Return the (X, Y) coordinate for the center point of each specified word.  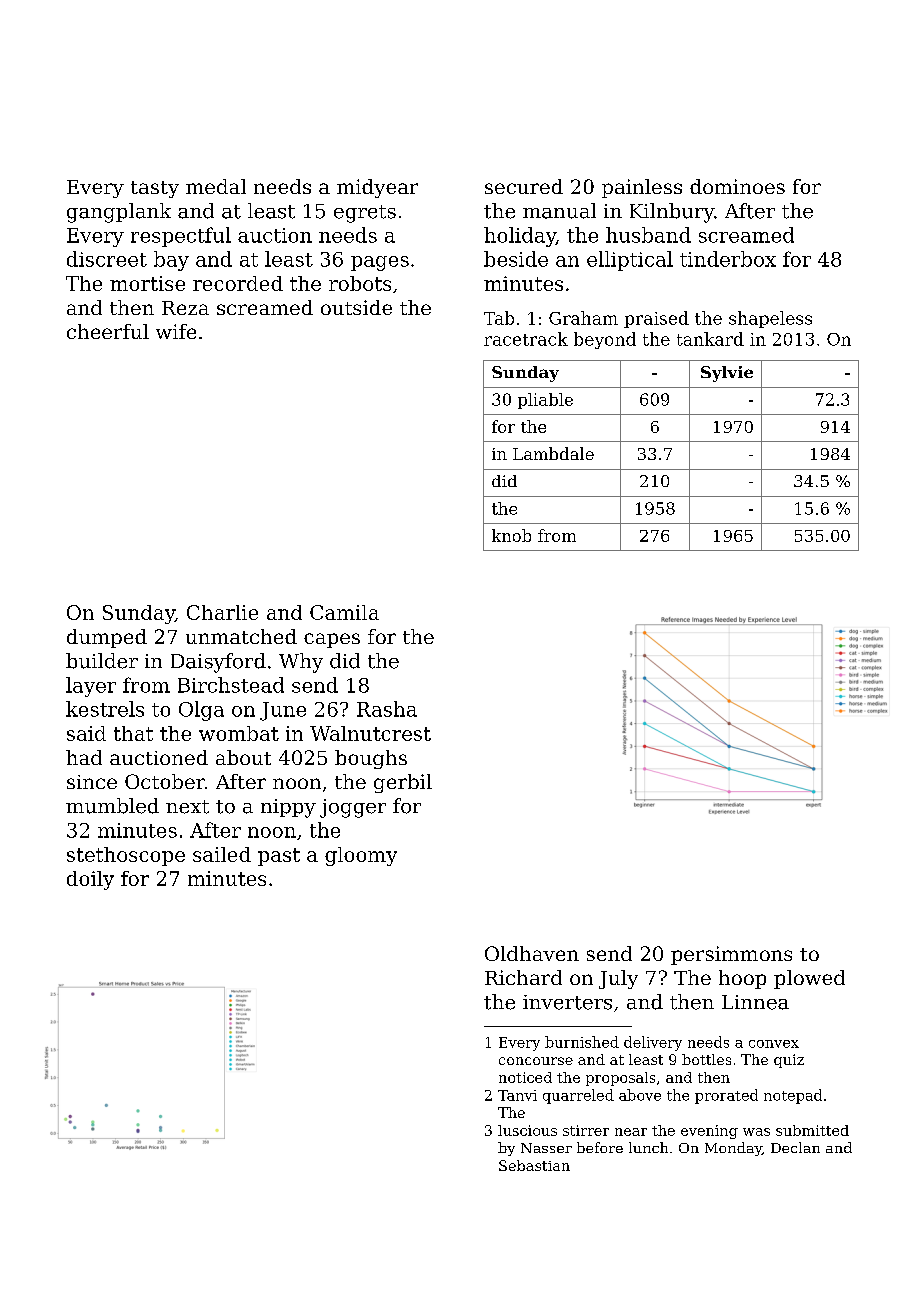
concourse (536, 1061)
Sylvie (727, 374)
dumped (107, 638)
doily (90, 880)
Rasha (387, 709)
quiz (789, 1061)
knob (511, 535)
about (243, 757)
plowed (809, 979)
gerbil (403, 783)
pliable (545, 401)
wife (176, 331)
